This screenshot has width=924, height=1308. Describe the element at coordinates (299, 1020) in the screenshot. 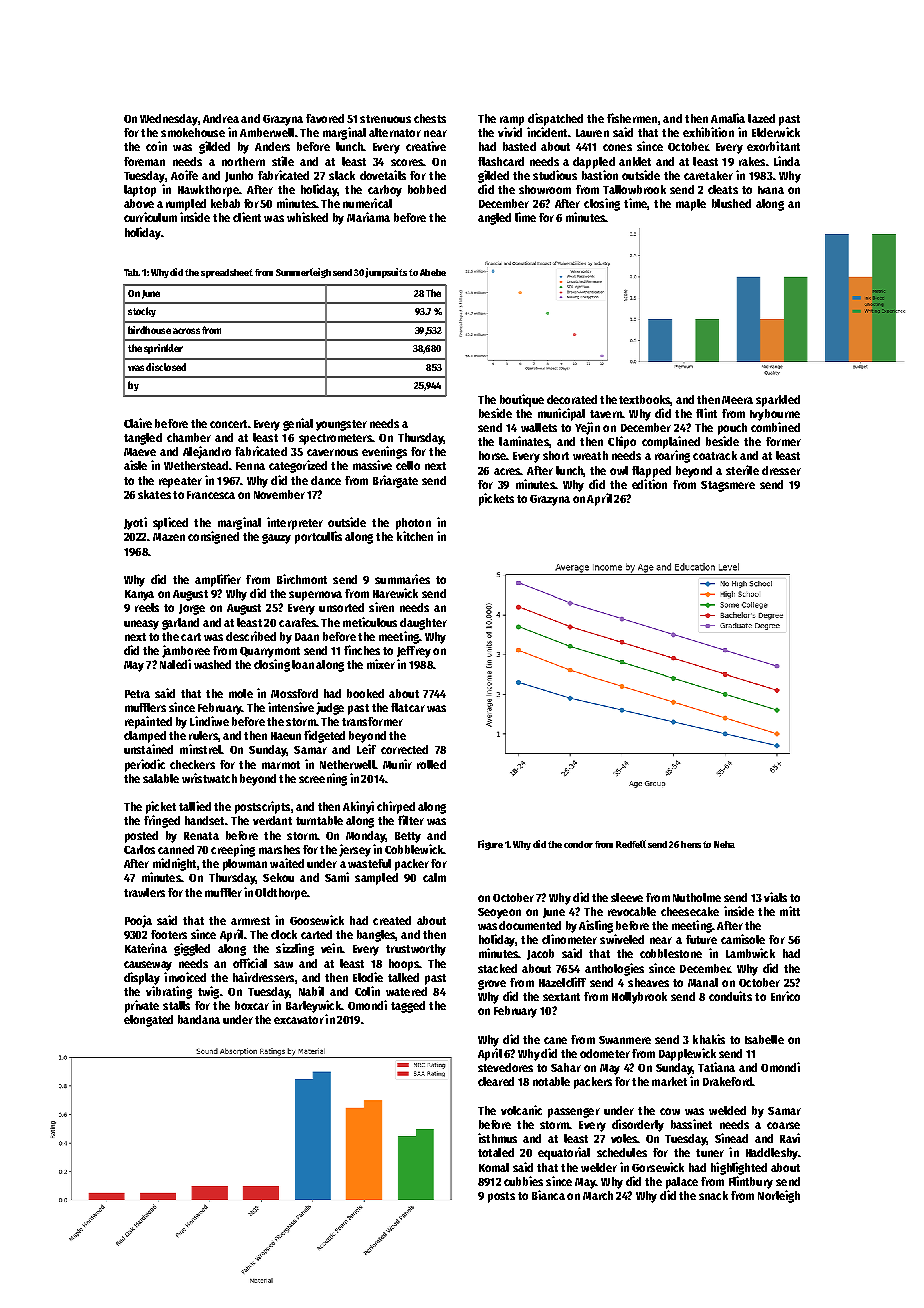

I see `excavator` at that location.
